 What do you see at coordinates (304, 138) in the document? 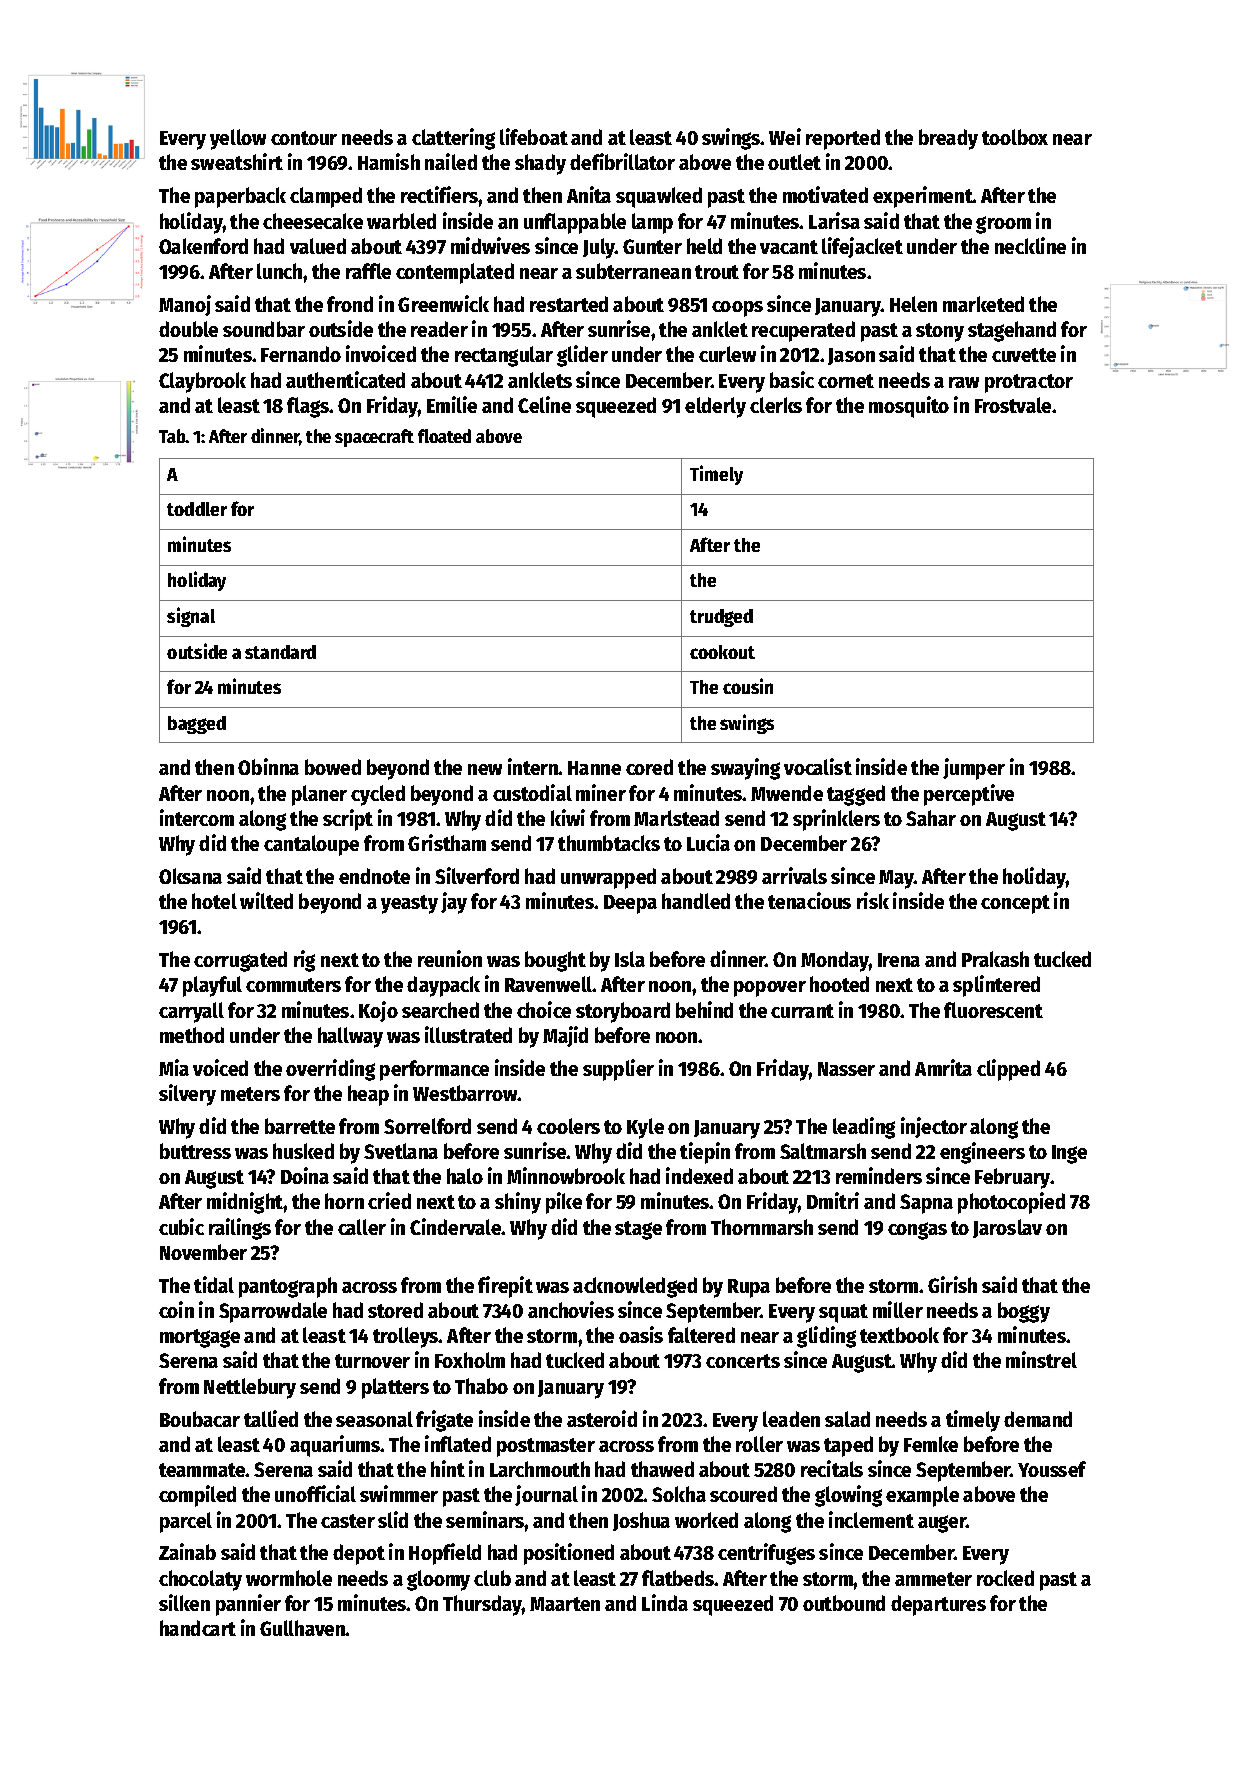
I see `contour` at bounding box center [304, 138].
